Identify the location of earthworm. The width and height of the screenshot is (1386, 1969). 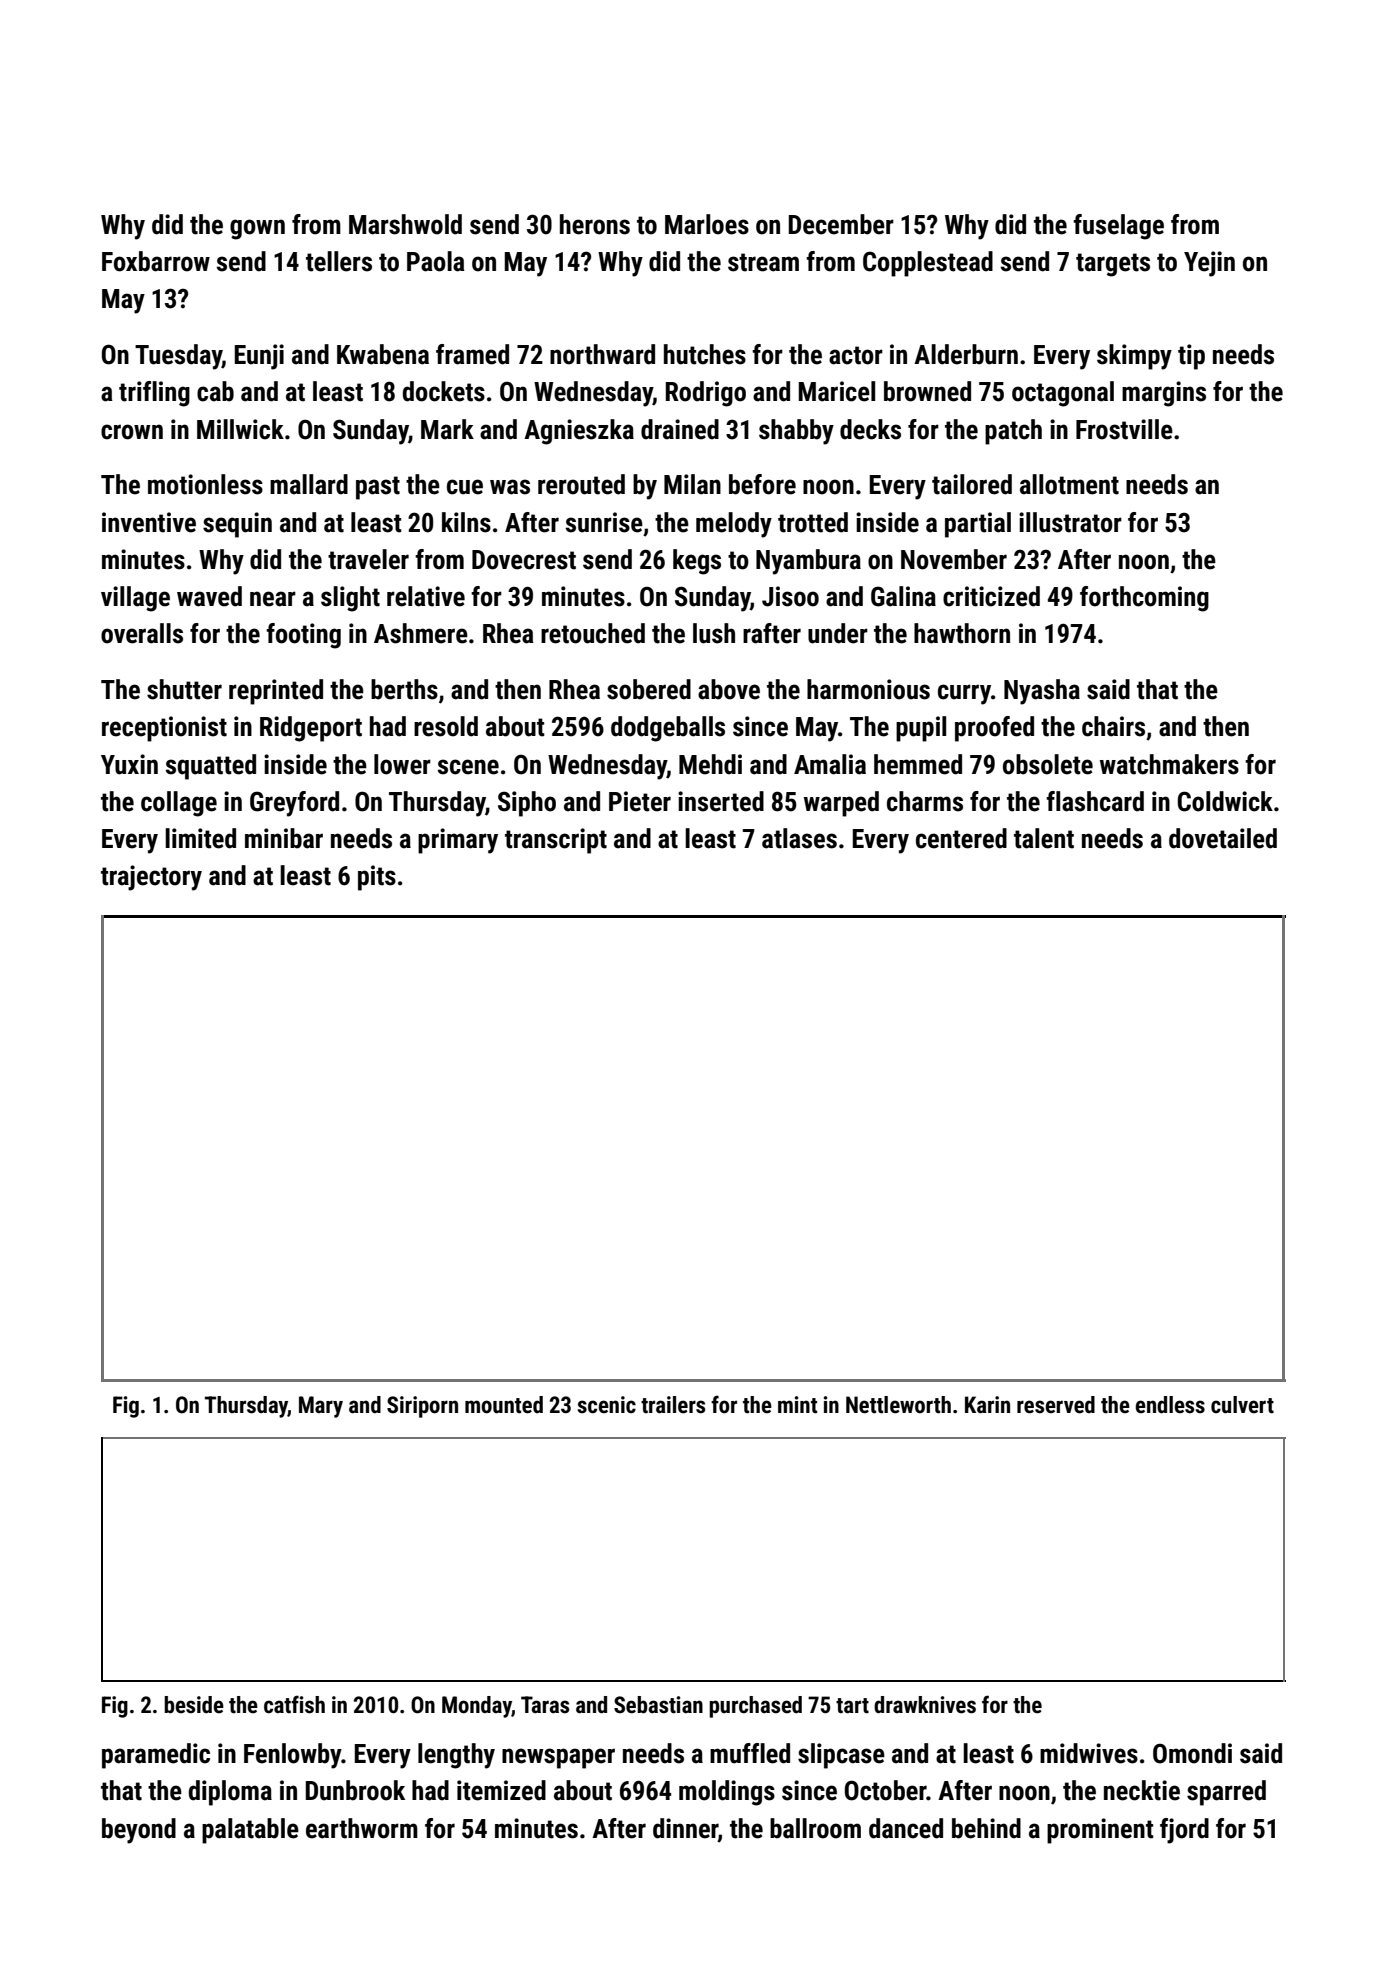
(362, 1828).
